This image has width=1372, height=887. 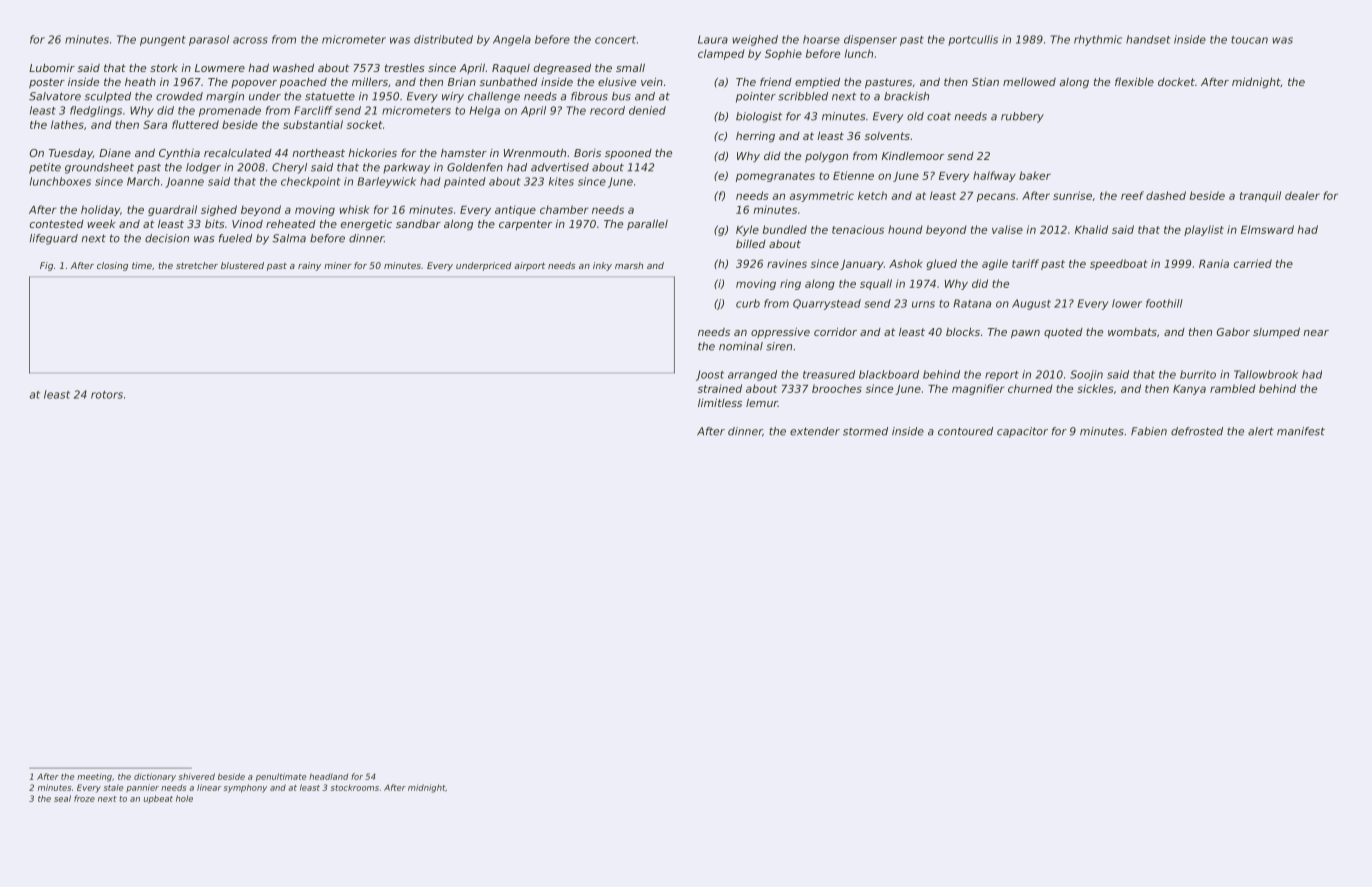 What do you see at coordinates (328, 776) in the image?
I see `headland` at bounding box center [328, 776].
